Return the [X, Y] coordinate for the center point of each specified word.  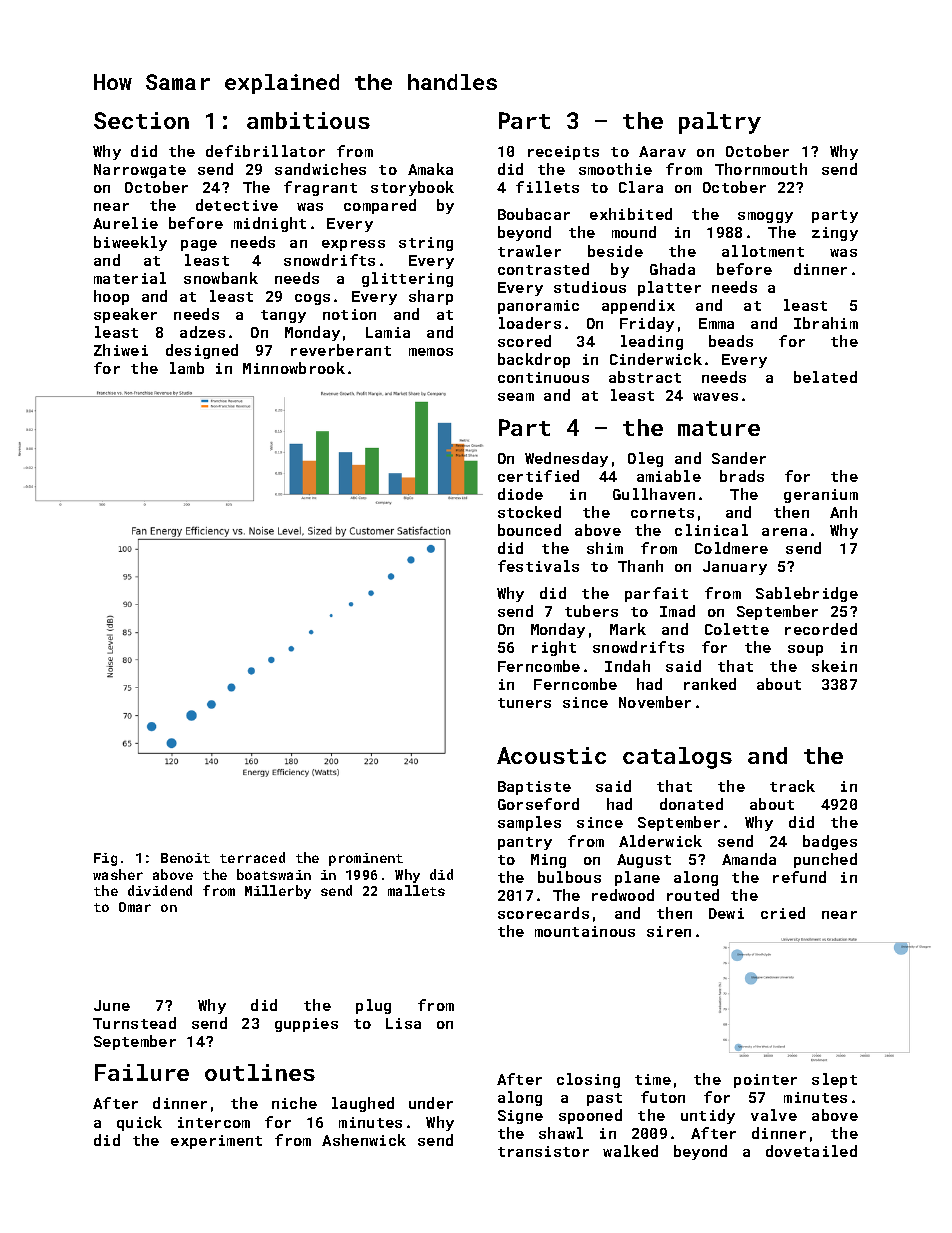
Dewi [726, 913]
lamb [187, 368]
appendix [638, 306]
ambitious [308, 120]
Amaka [430, 169]
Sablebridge [807, 594]
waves [715, 397]
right [554, 648]
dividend [160, 890]
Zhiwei [121, 350]
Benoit [185, 858]
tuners [524, 703]
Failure [142, 1072]
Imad [677, 611]
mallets [416, 890]
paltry [720, 123]
